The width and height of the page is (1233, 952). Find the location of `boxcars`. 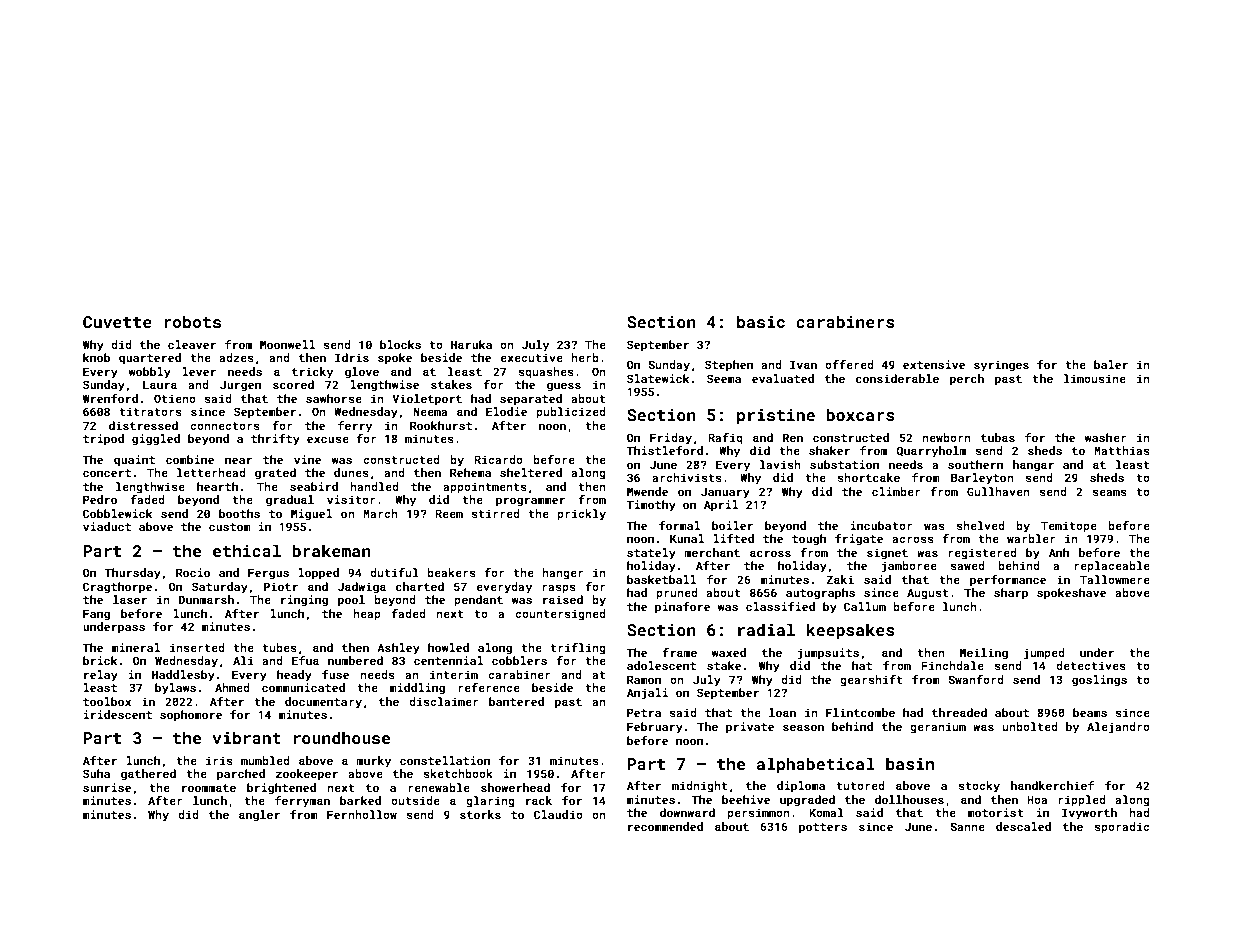

boxcars is located at coordinates (861, 414).
